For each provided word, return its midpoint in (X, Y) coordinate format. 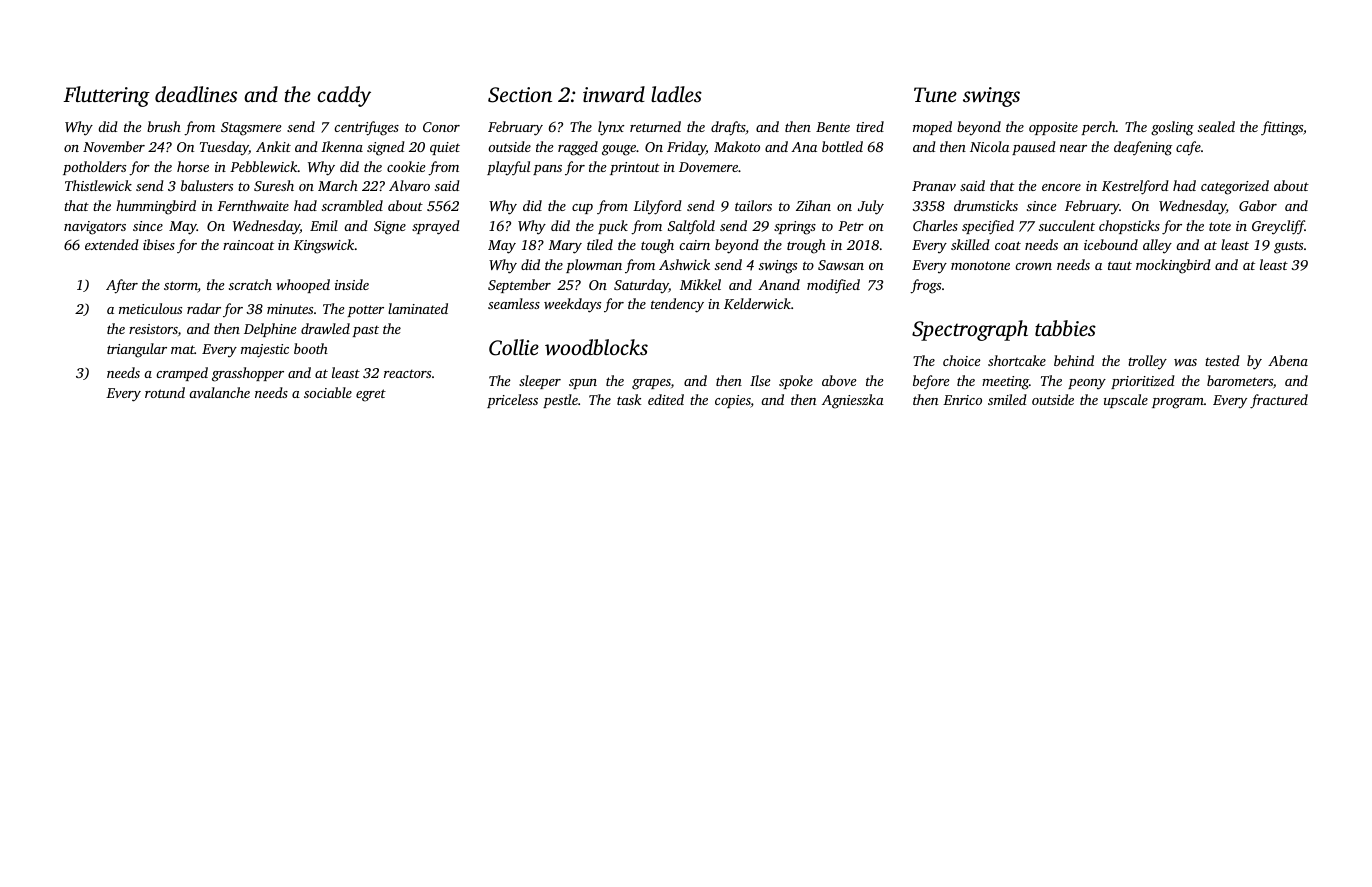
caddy (344, 96)
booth (311, 348)
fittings (1282, 128)
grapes (651, 384)
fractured (1279, 401)
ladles (676, 94)
